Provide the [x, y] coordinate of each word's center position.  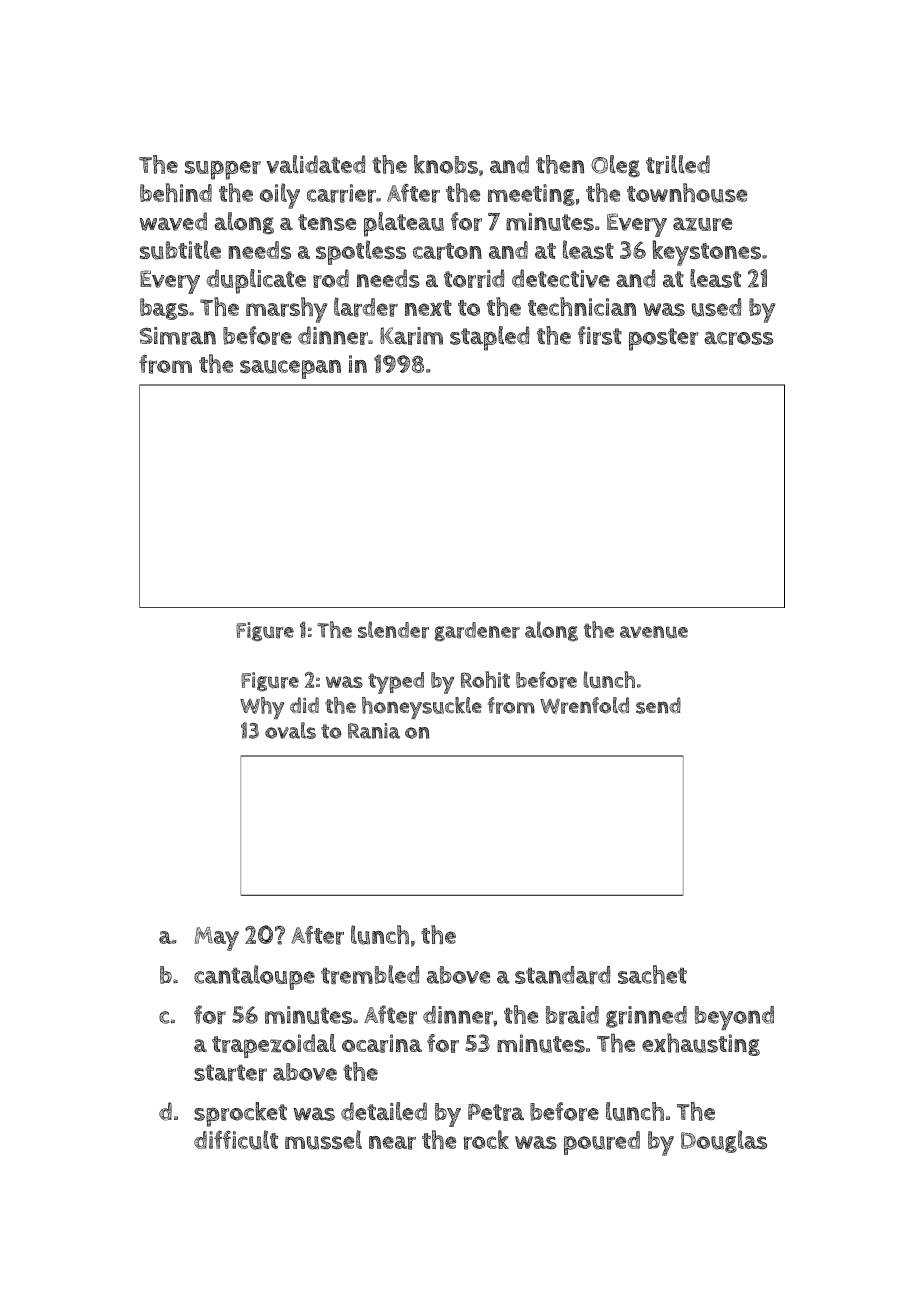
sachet [652, 974]
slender [393, 630]
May [217, 939]
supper [223, 170]
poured [602, 1143]
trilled [678, 164]
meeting [531, 195]
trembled [370, 974]
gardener [477, 632]
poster [663, 339]
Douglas [724, 1141]
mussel [323, 1140]
